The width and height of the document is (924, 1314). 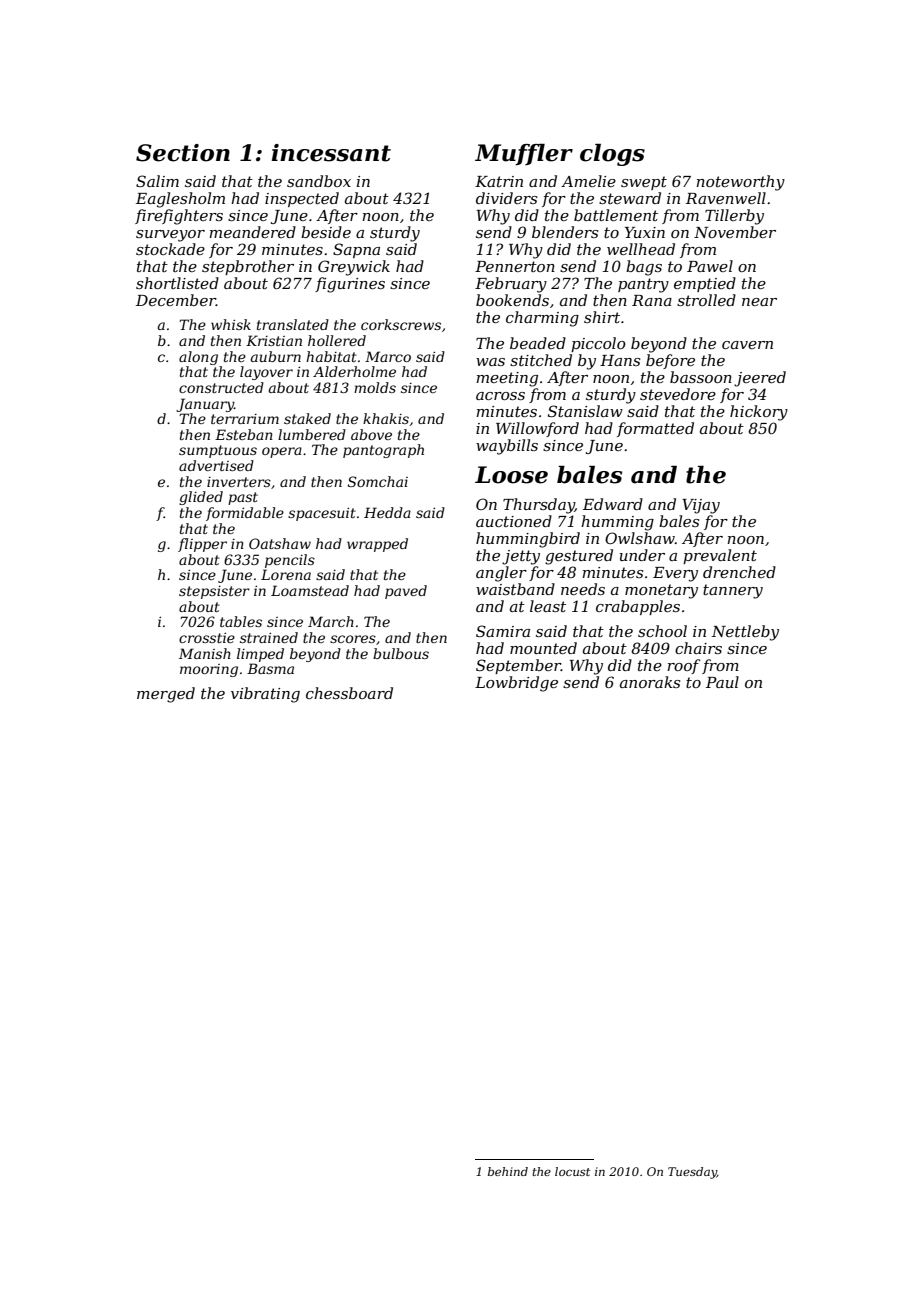 I want to click on formatted, so click(x=655, y=429).
